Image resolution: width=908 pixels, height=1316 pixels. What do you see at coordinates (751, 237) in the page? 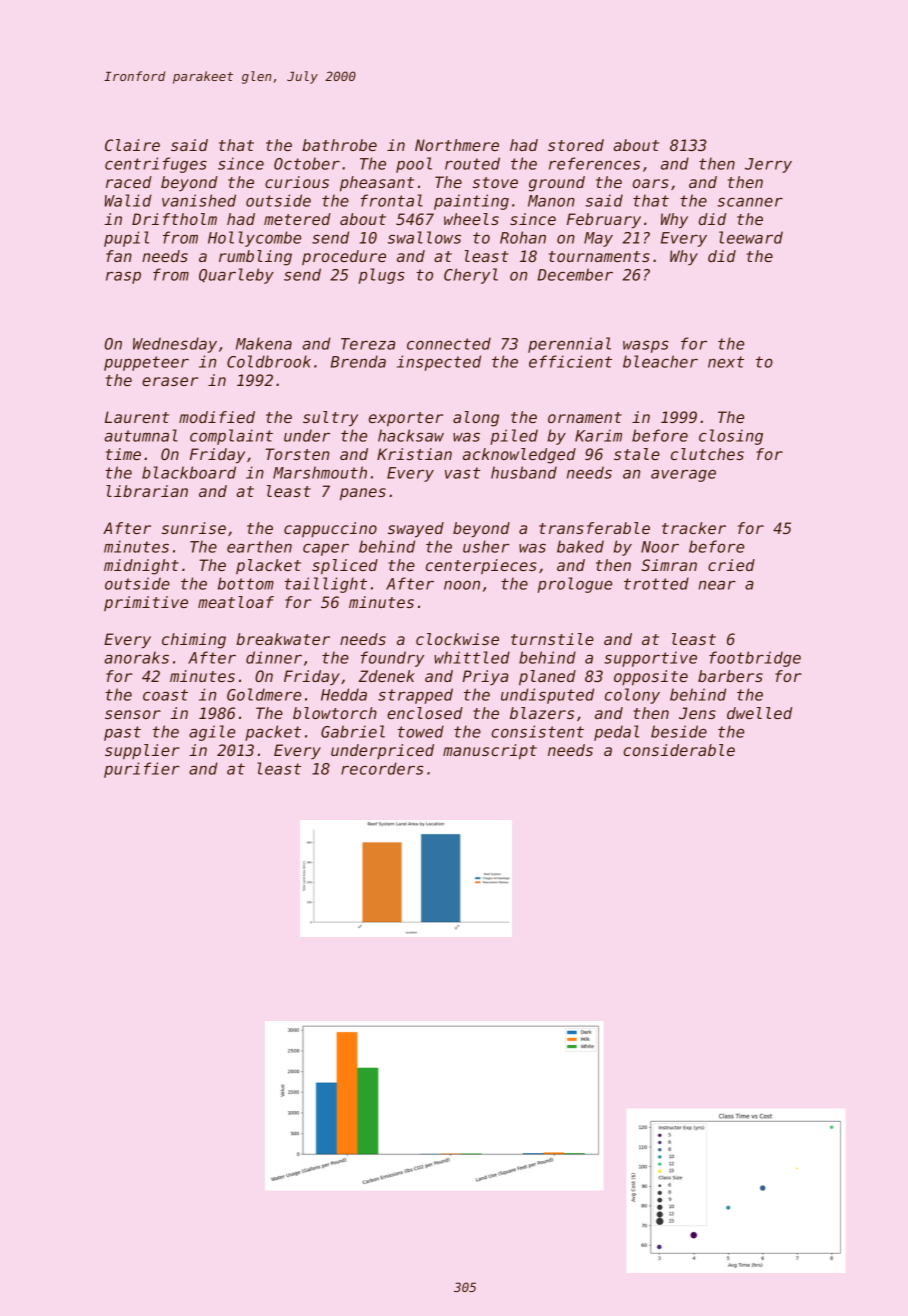
I see `leeward` at bounding box center [751, 237].
